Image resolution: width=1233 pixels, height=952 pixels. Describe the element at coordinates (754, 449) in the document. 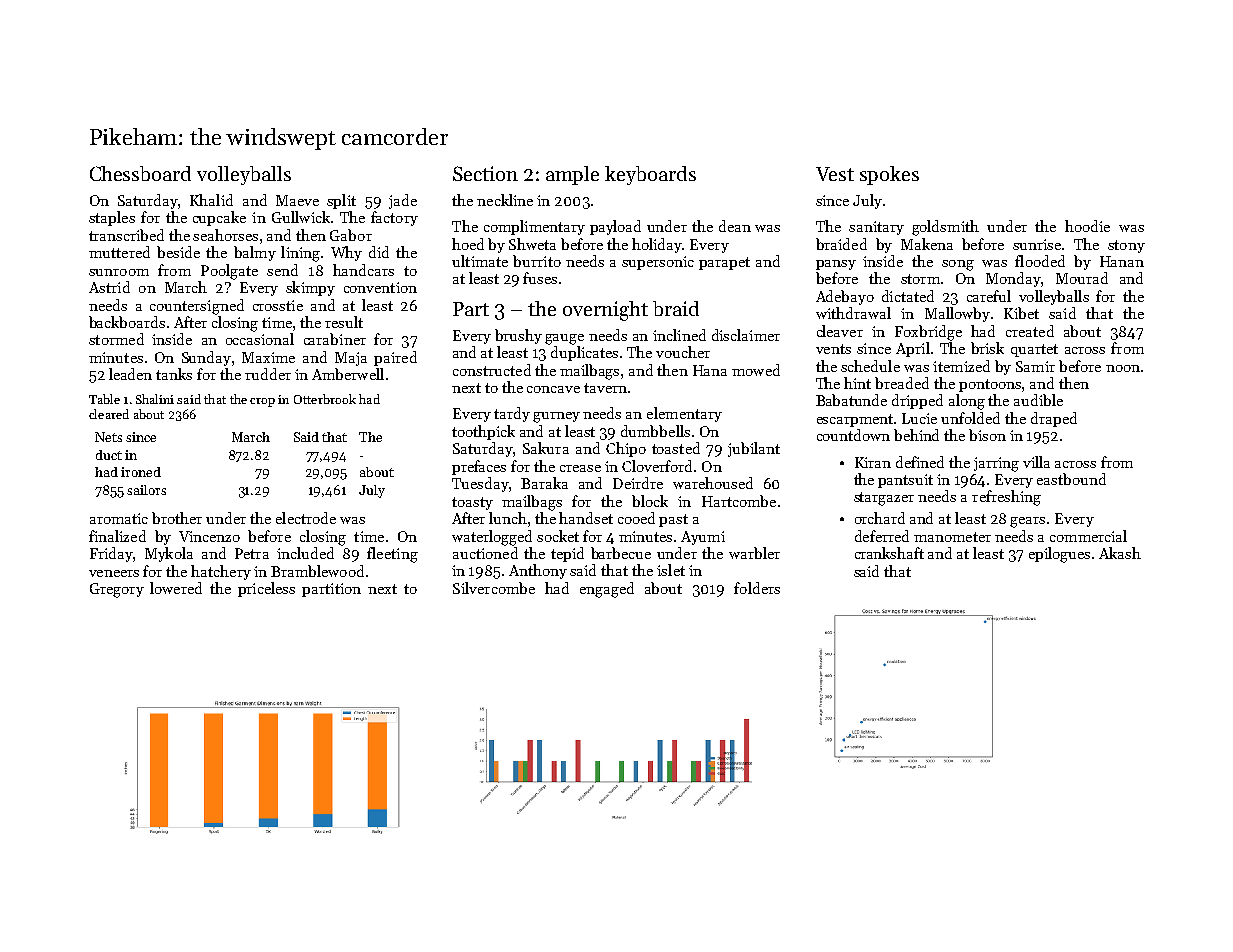

I see `jubilant` at that location.
